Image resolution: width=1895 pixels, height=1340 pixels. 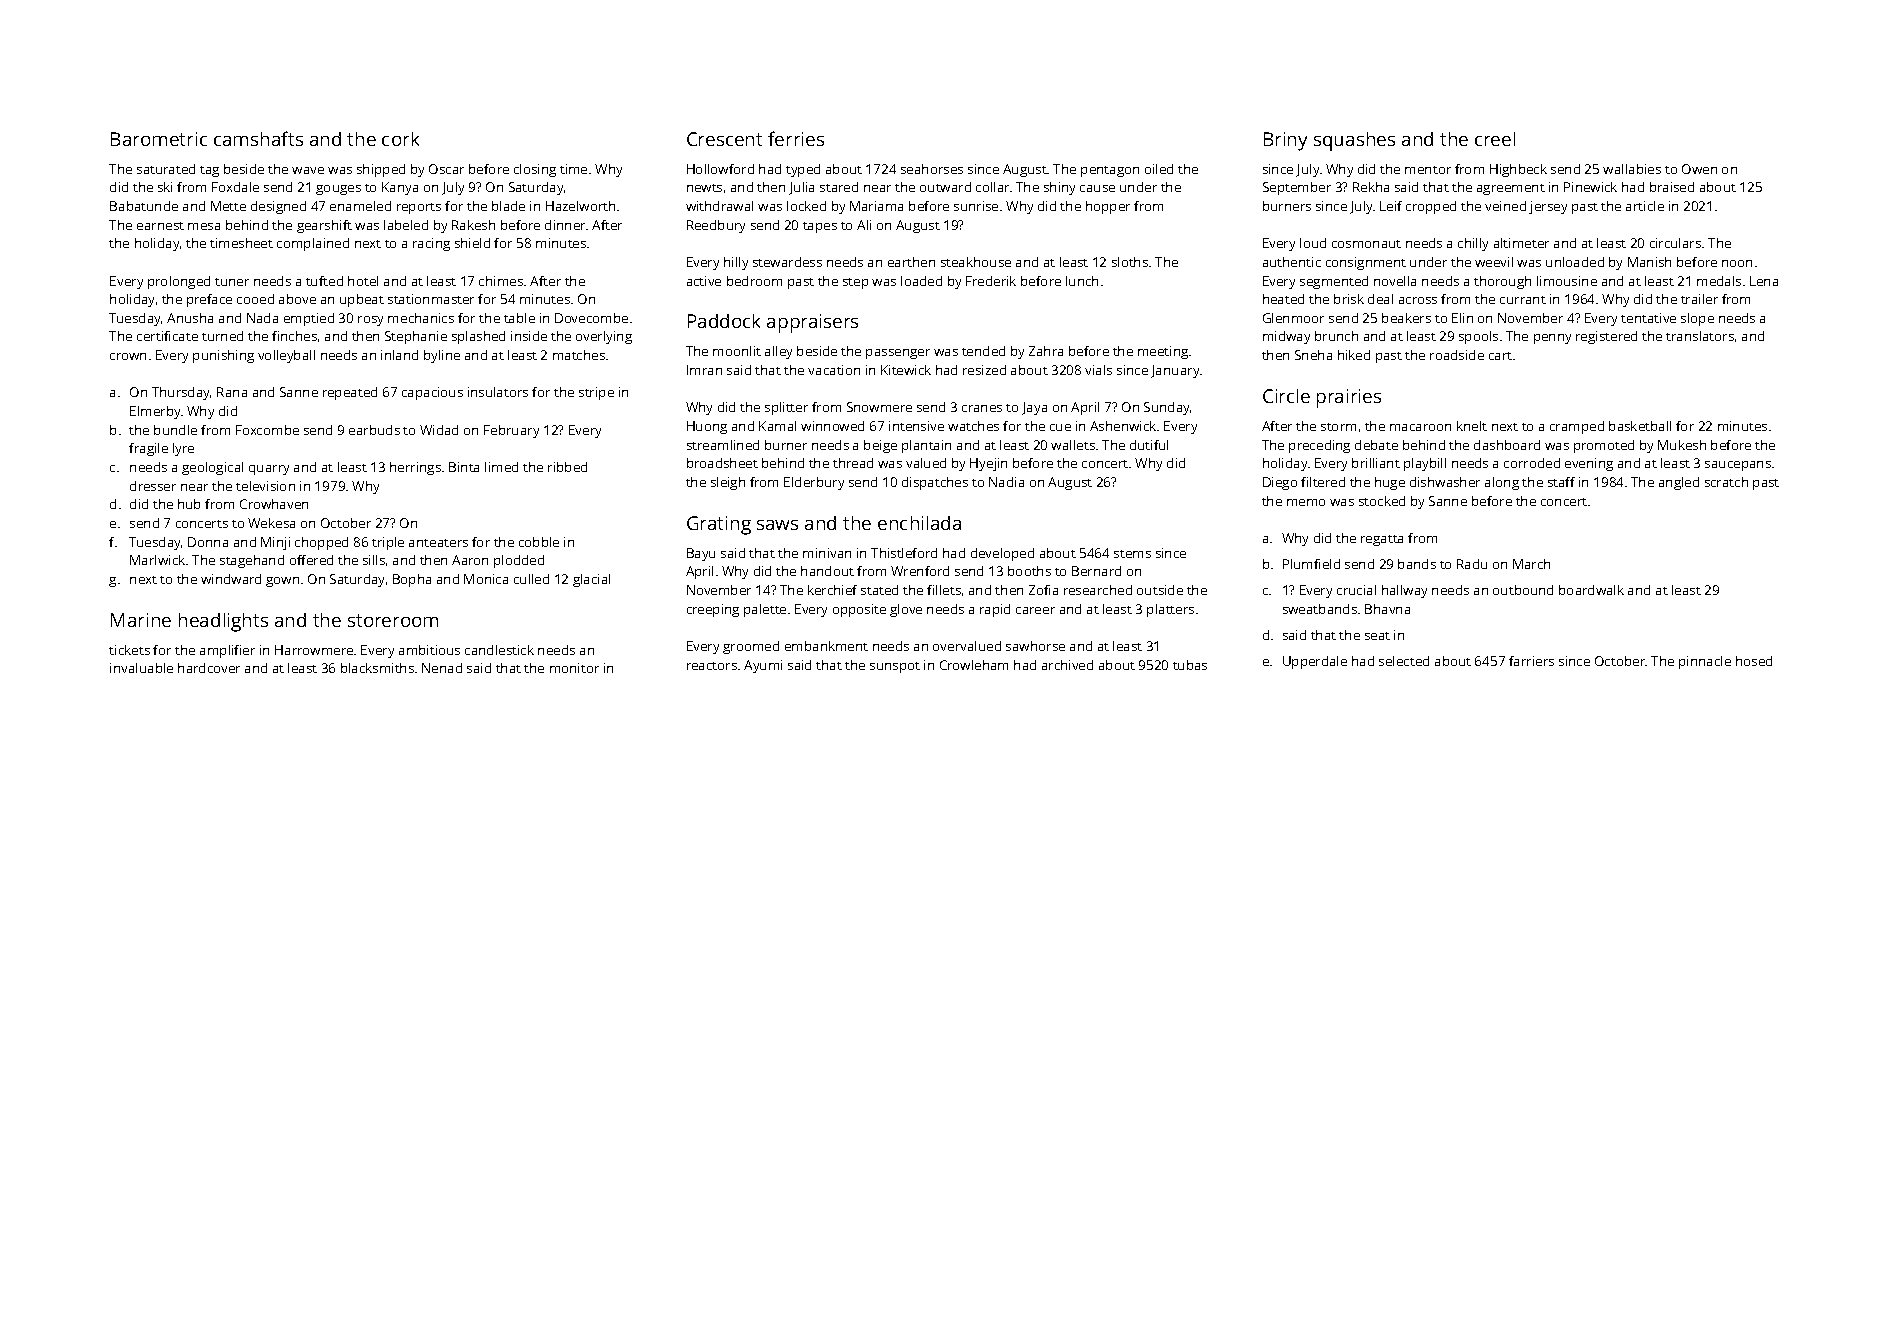 I want to click on television, so click(x=265, y=486).
